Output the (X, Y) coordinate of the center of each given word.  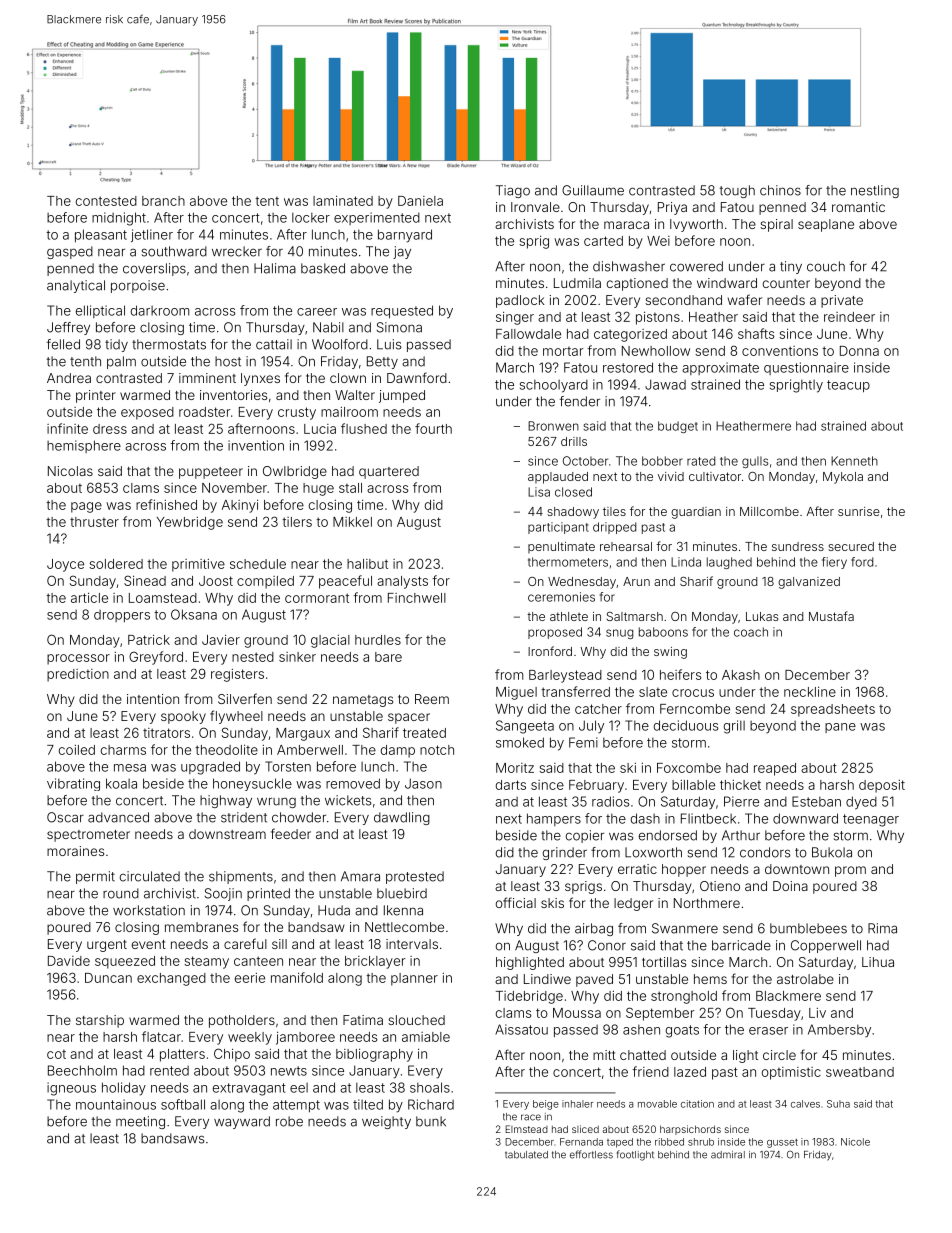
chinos (780, 190)
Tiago (513, 191)
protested (415, 877)
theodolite (226, 750)
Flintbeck (708, 818)
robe (289, 1121)
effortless (591, 1154)
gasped (70, 252)
